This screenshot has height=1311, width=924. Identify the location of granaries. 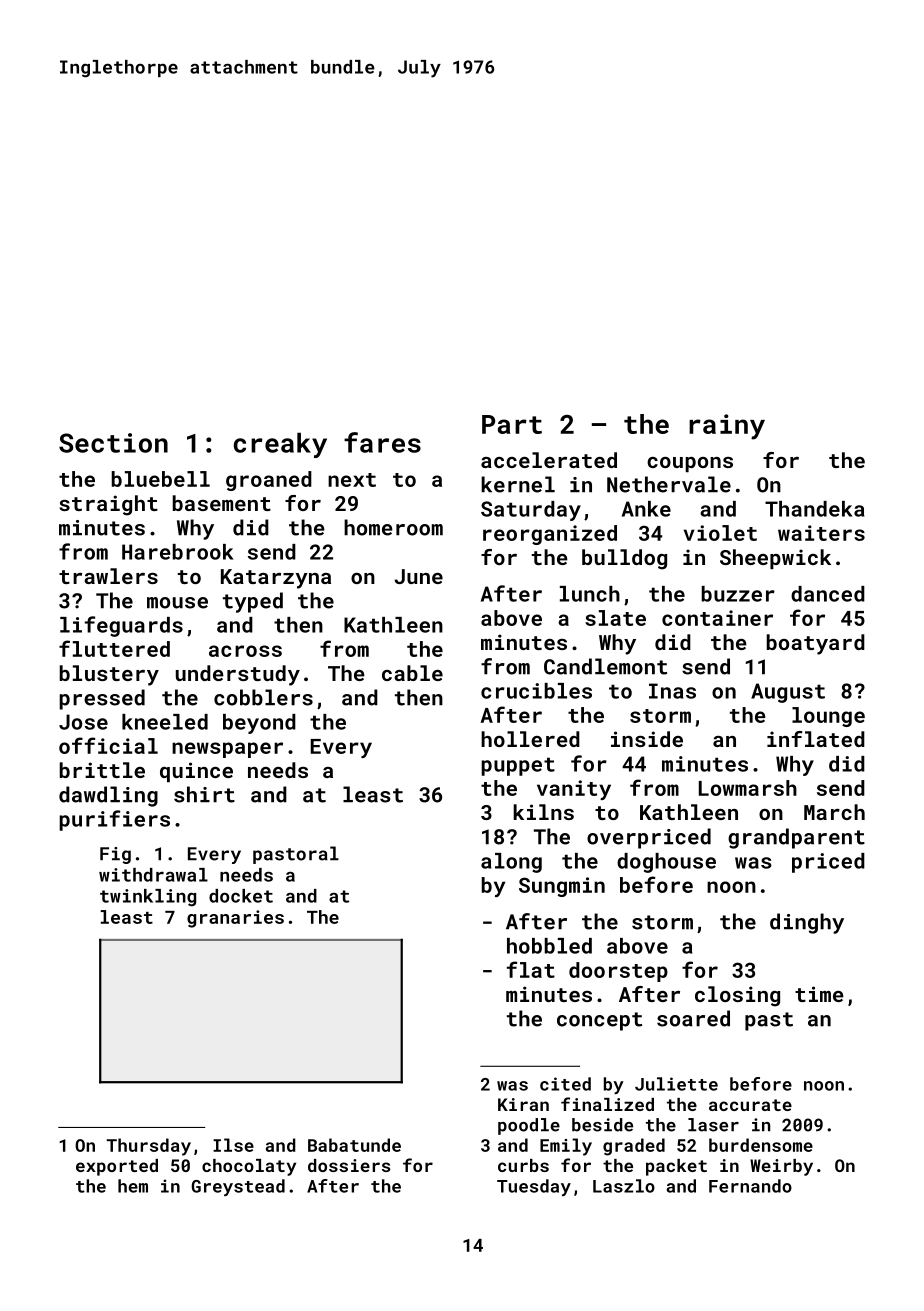
(235, 919).
